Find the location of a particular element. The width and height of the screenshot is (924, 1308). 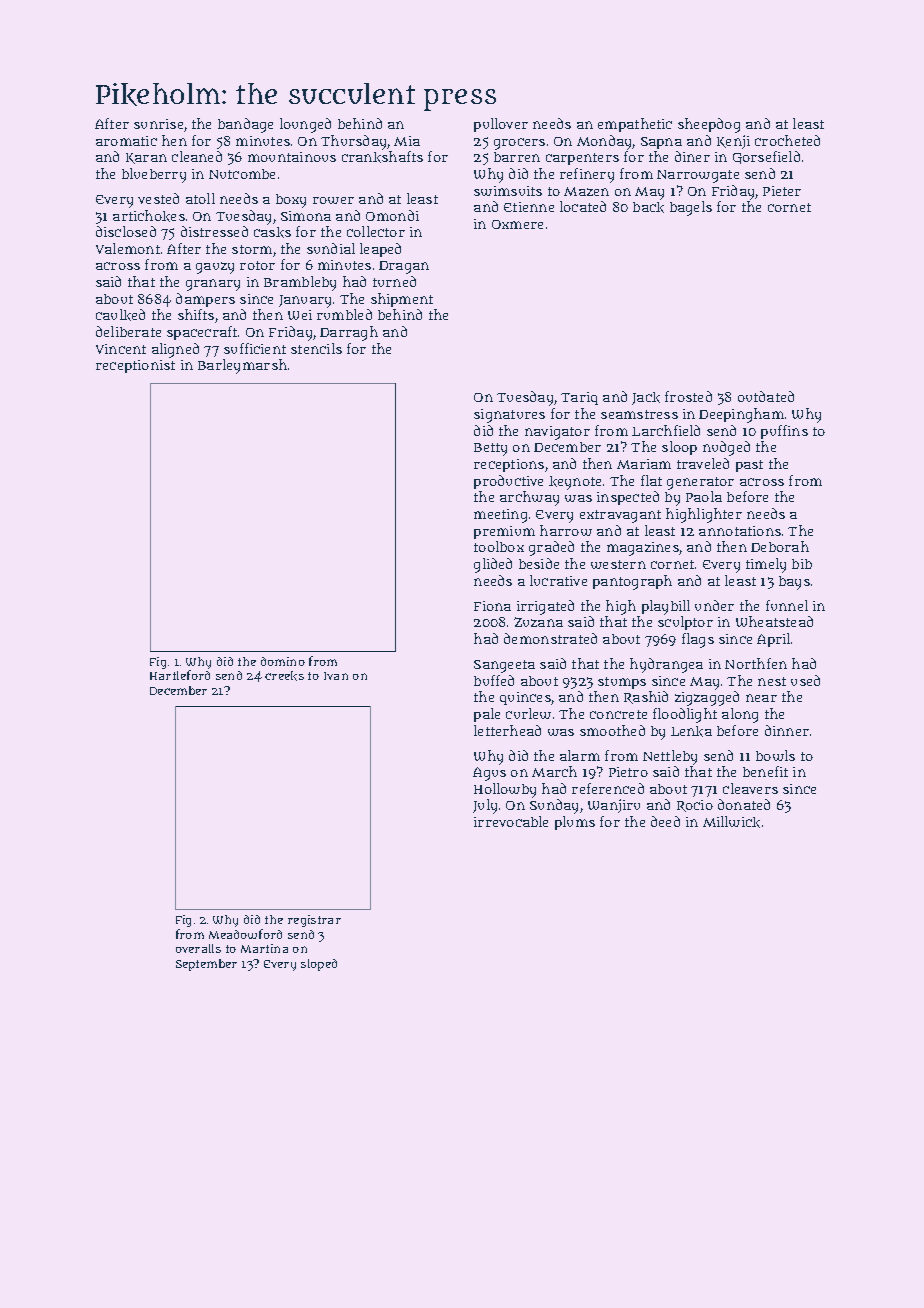

pullover is located at coordinates (501, 125).
